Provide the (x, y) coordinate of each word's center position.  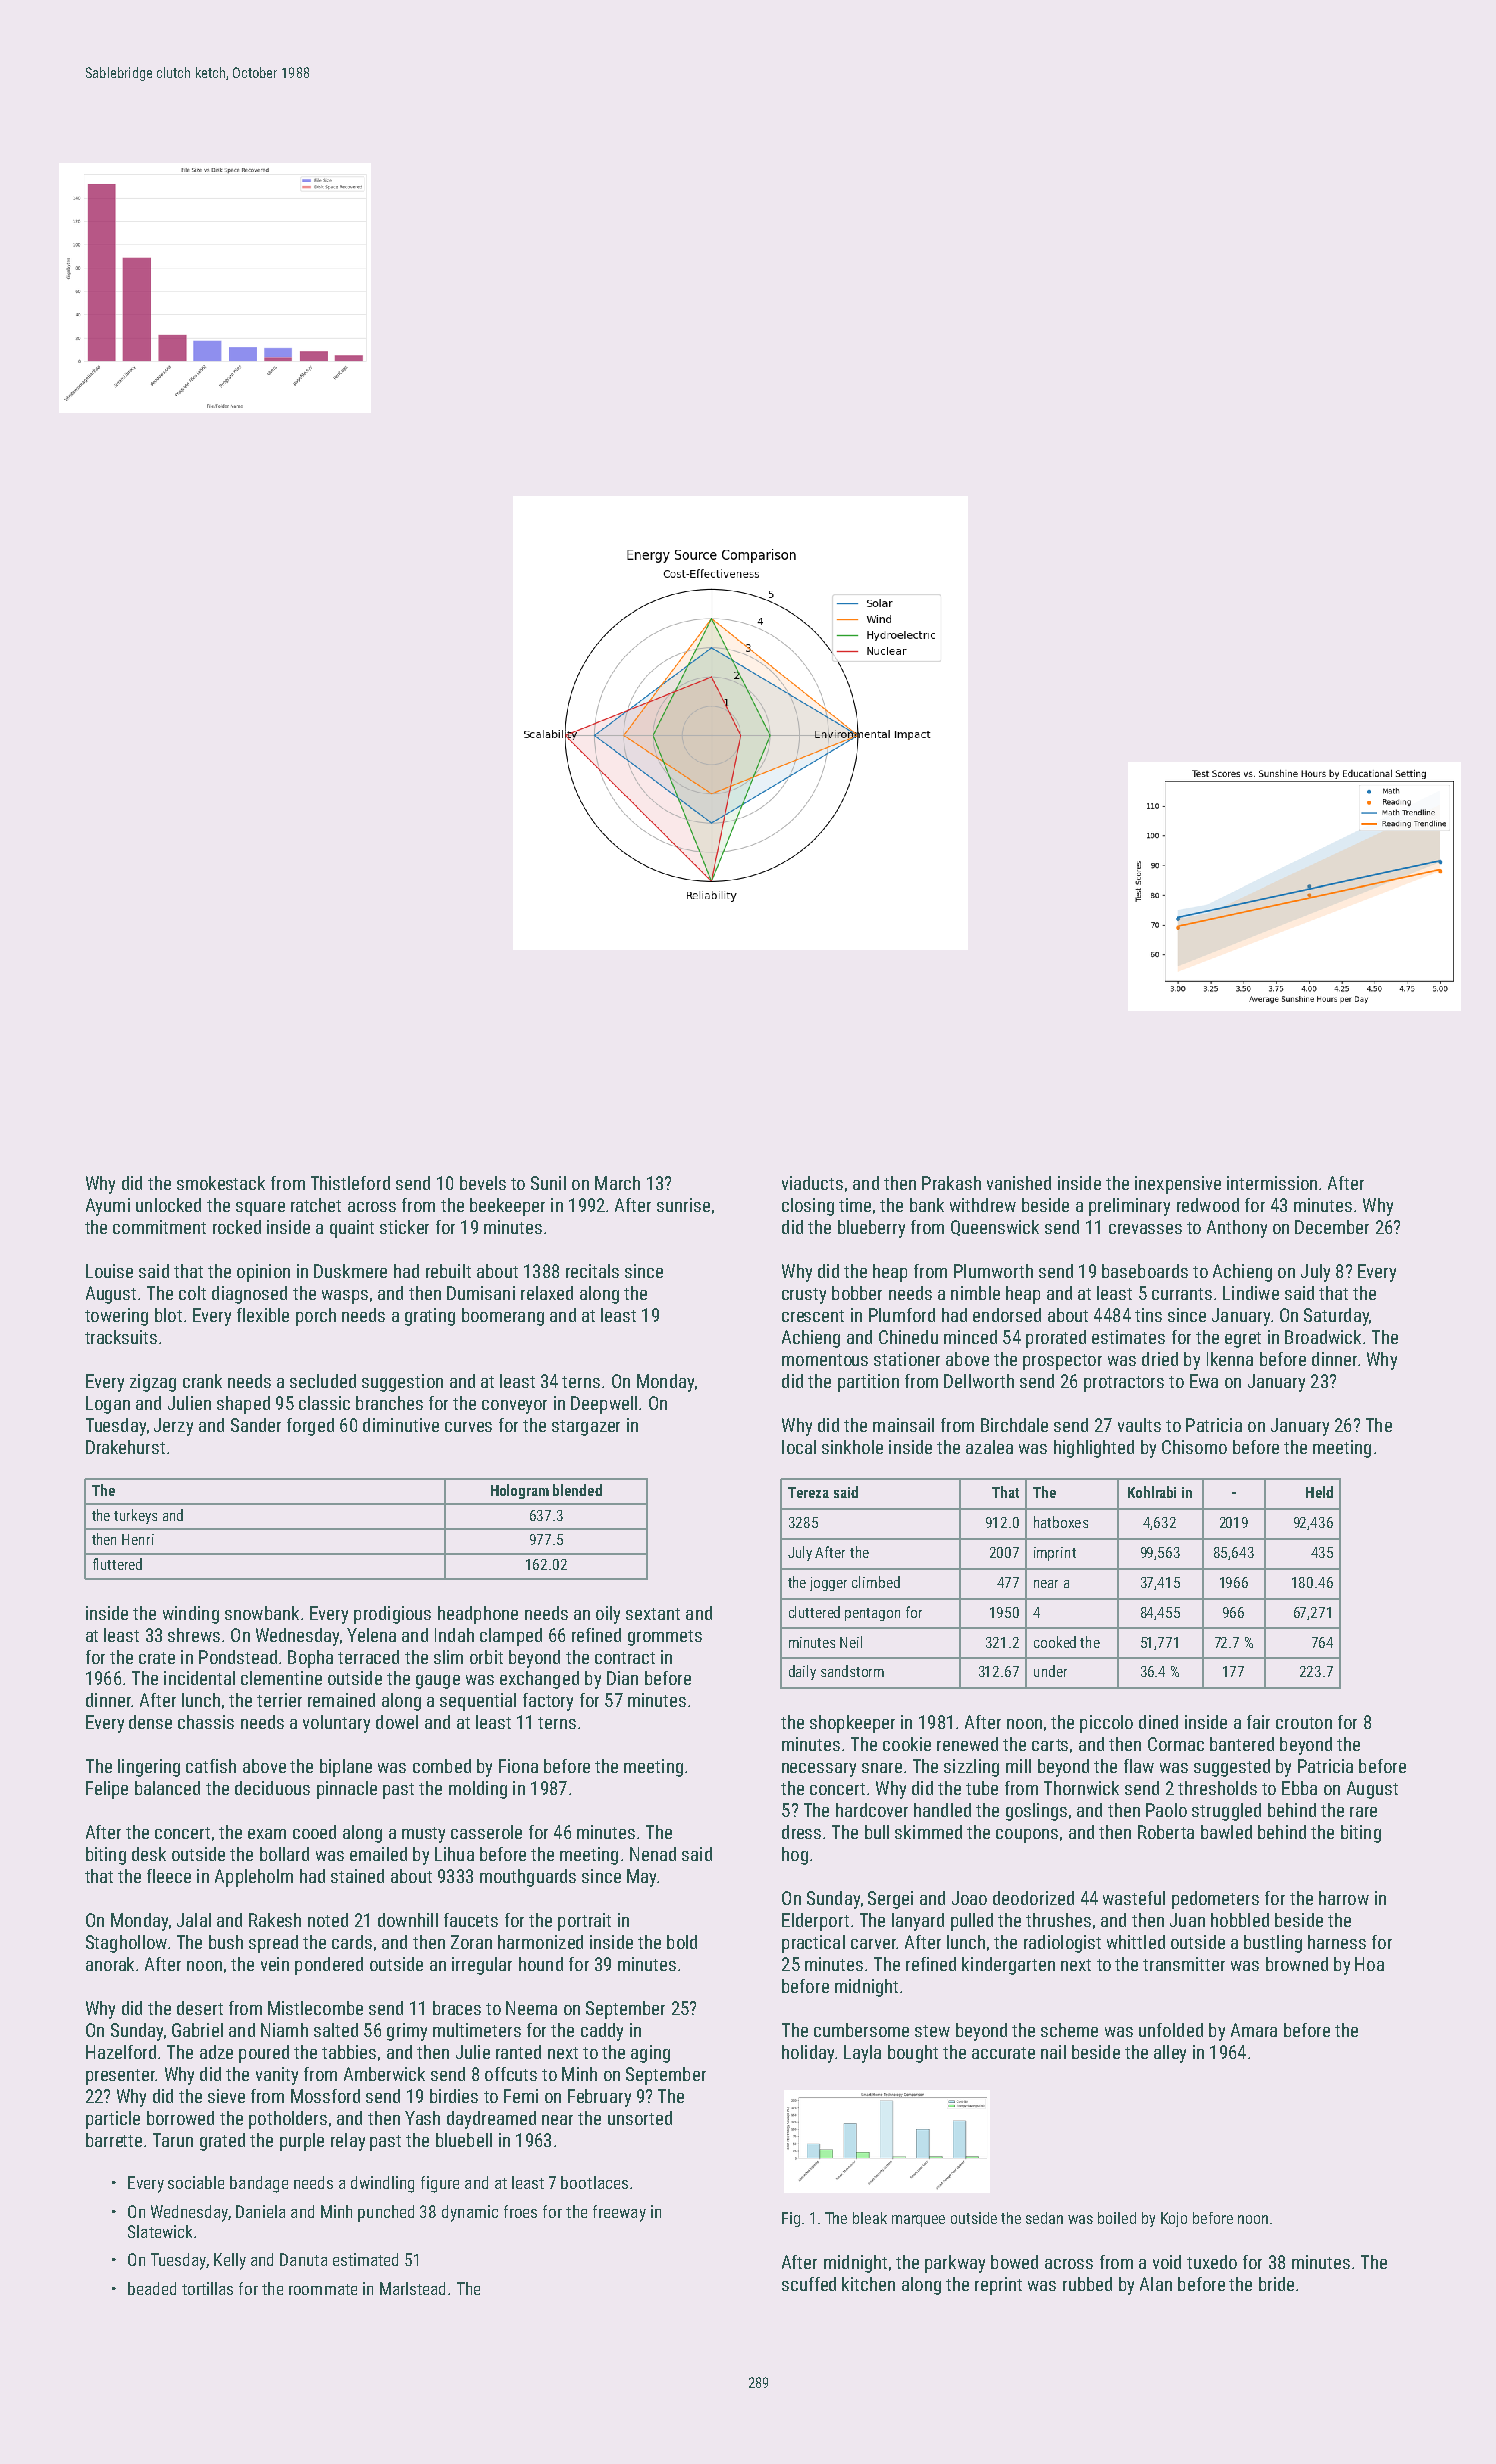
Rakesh (275, 1920)
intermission (1272, 1183)
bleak (870, 2218)
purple (302, 2142)
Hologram (520, 1491)
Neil (851, 1642)
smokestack (221, 1183)
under (1050, 1671)
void (1167, 2262)
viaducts (812, 1183)
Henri (138, 1539)
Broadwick (1323, 1337)
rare (1363, 1812)
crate (157, 1658)
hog (795, 1856)
